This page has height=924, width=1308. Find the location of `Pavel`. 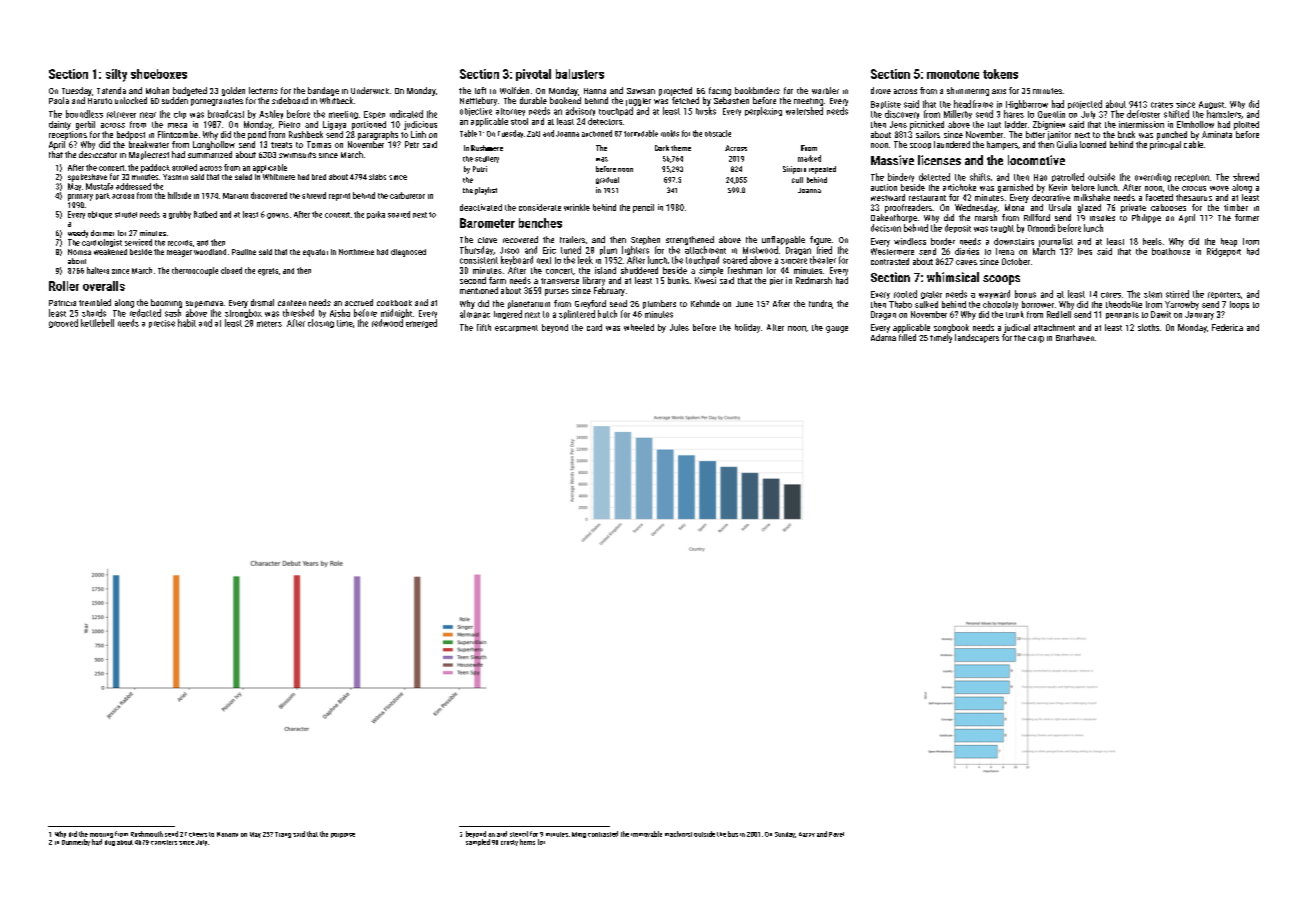

Pavel is located at coordinates (836, 834).
